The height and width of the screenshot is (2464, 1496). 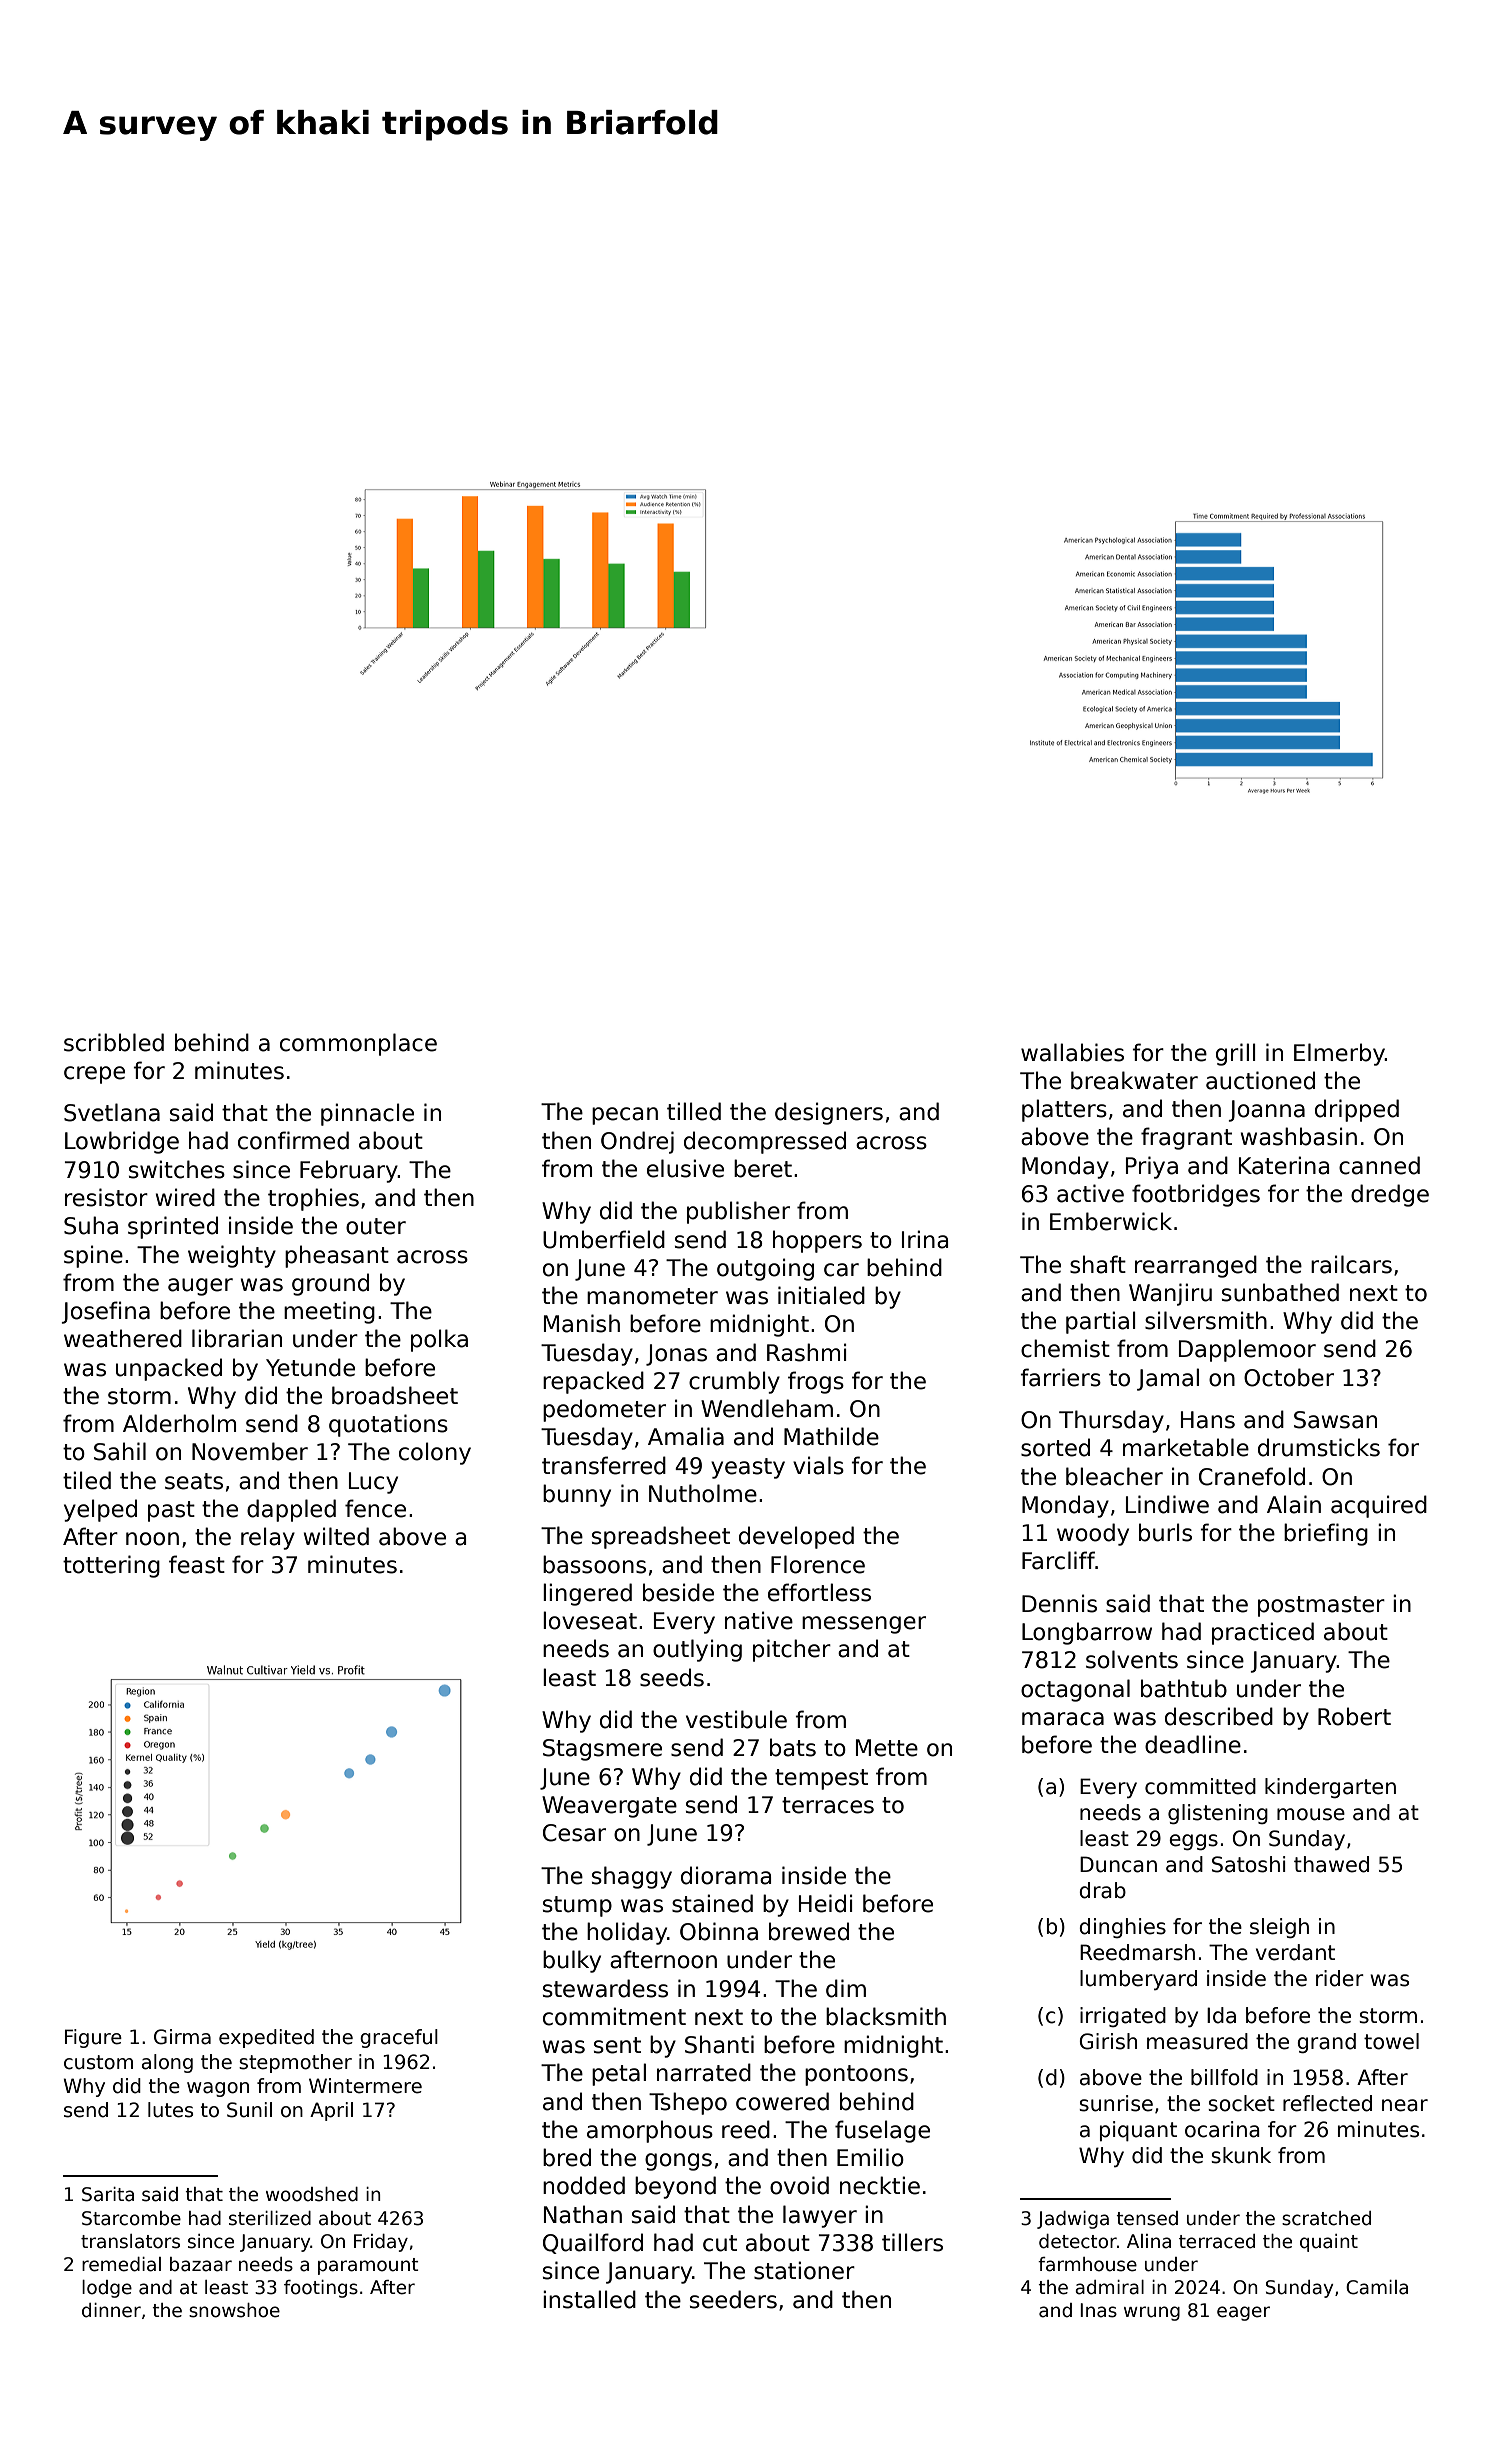 What do you see at coordinates (821, 1295) in the screenshot?
I see `initialed` at bounding box center [821, 1295].
